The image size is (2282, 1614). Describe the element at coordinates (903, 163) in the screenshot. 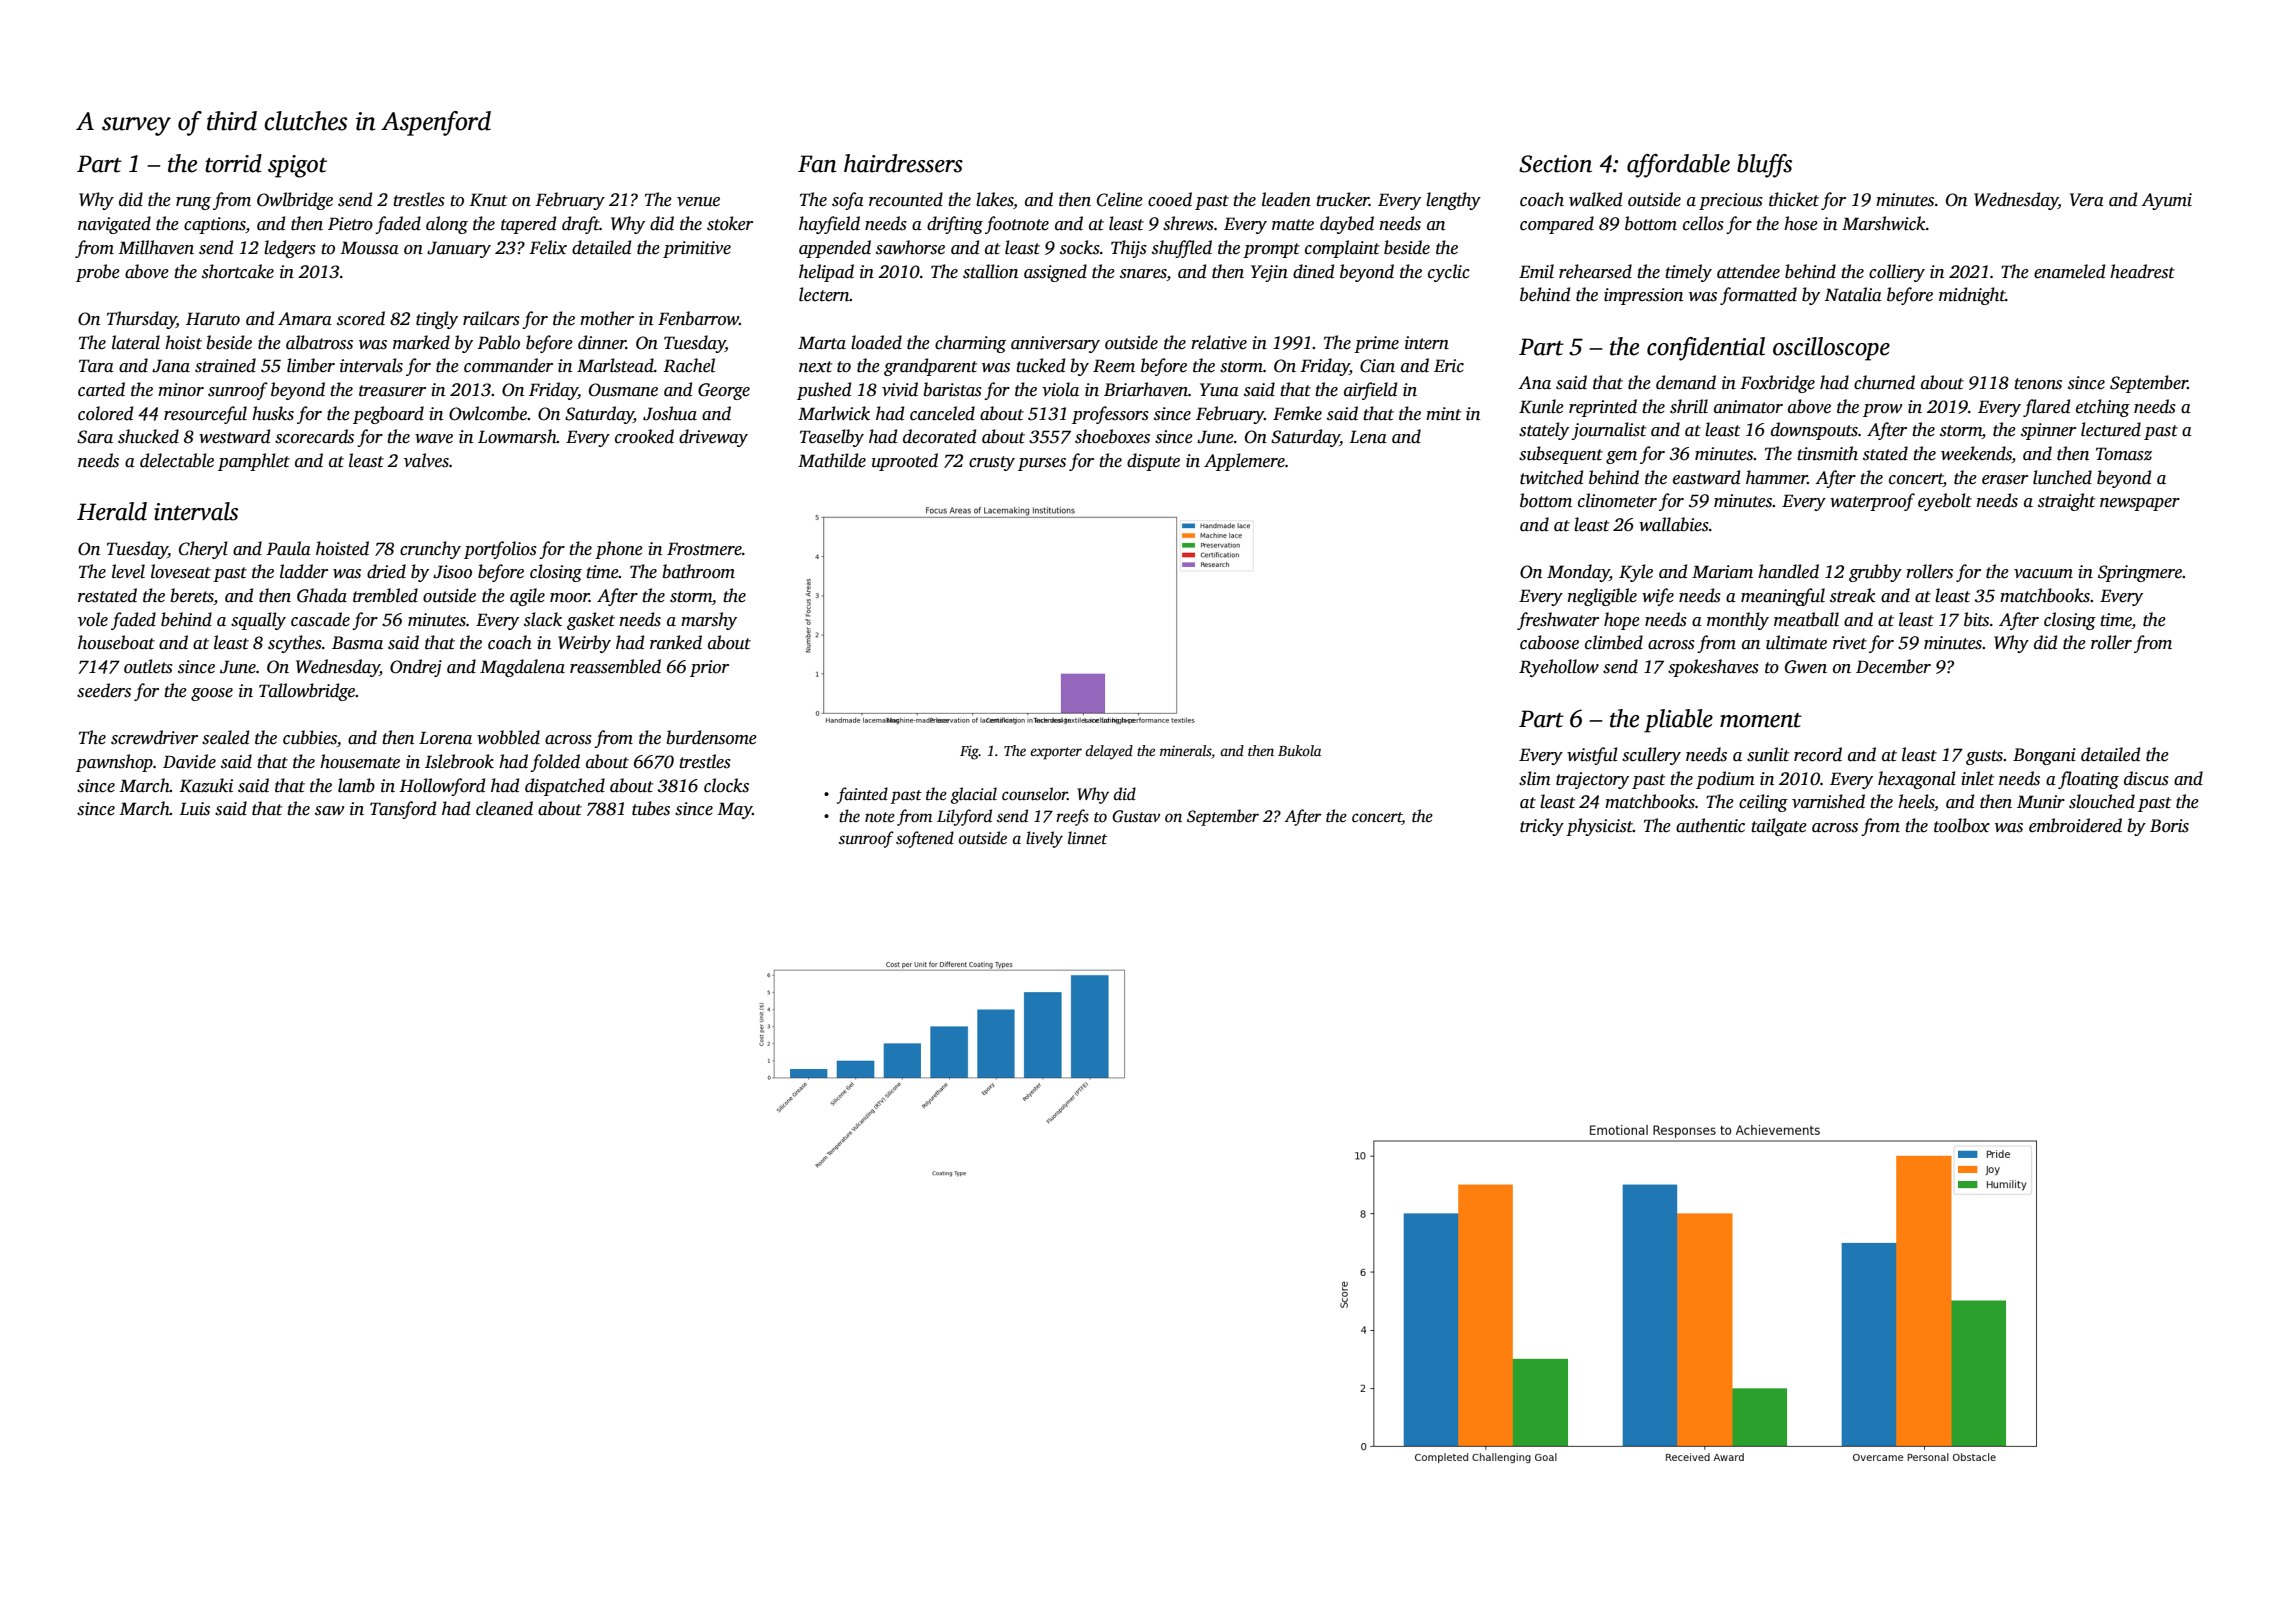

I see `hairdressers` at that location.
